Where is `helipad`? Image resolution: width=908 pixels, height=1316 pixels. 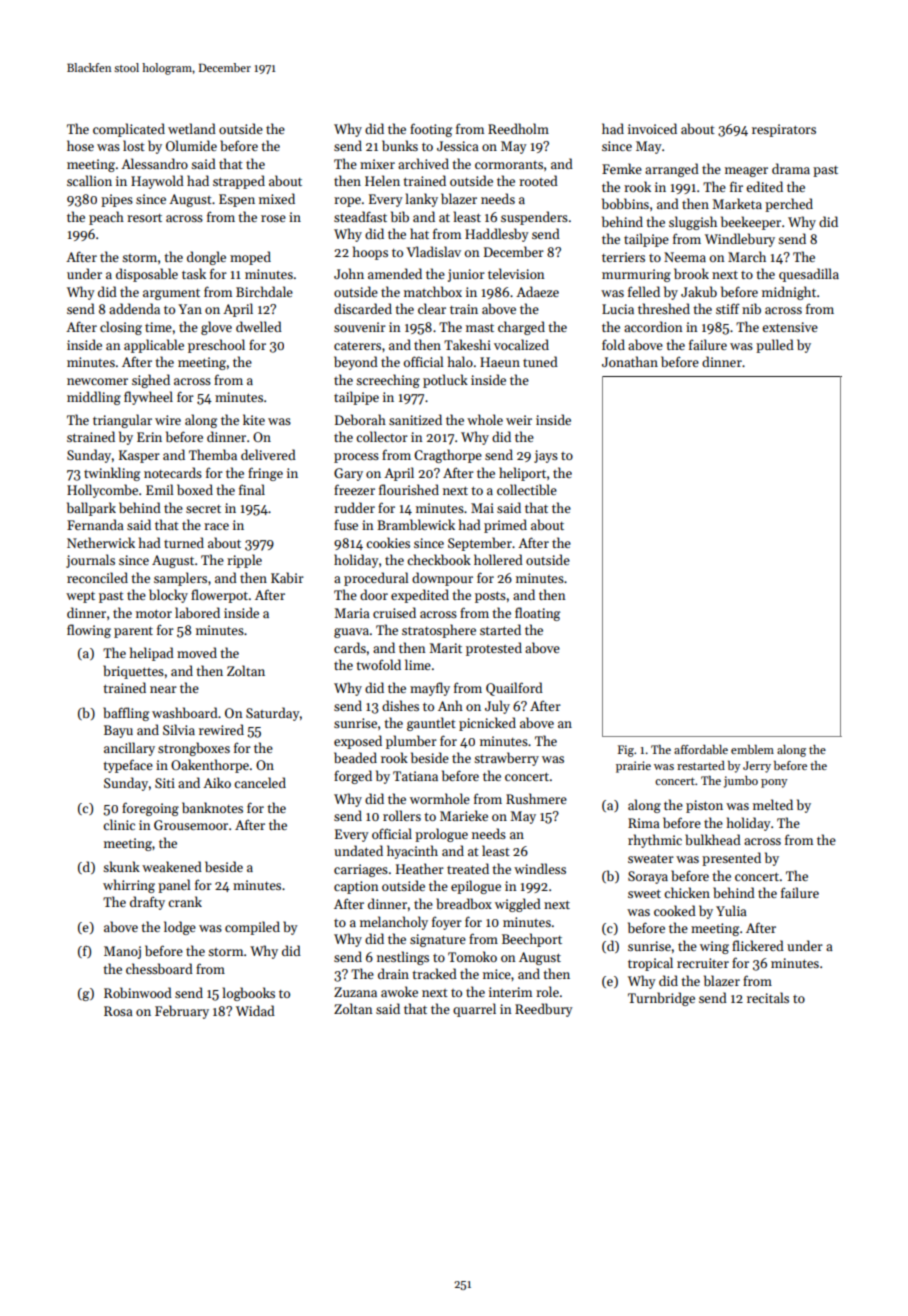 helipad is located at coordinates (152, 654).
